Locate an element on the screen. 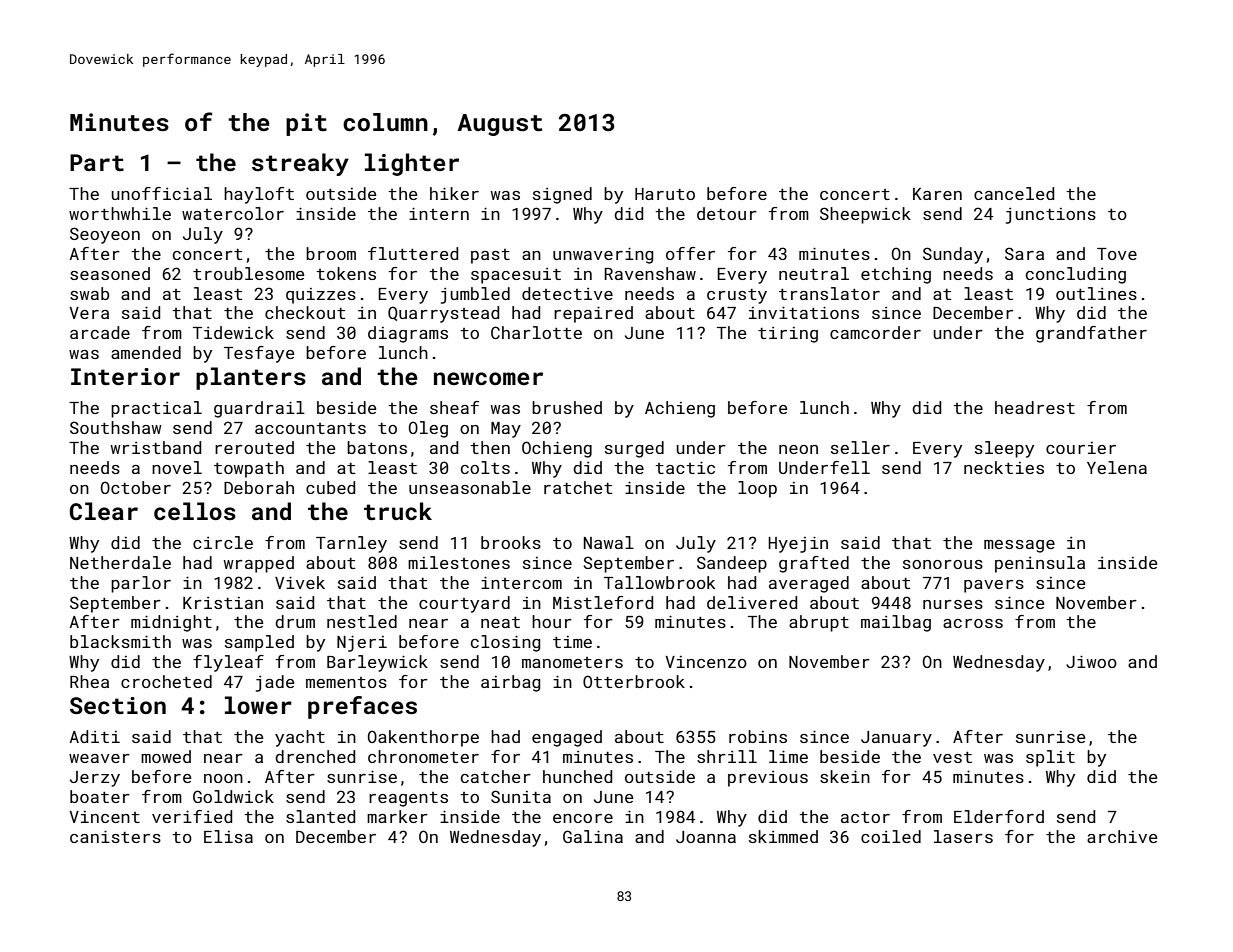 This screenshot has height=952, width=1233. neat is located at coordinates (500, 622).
